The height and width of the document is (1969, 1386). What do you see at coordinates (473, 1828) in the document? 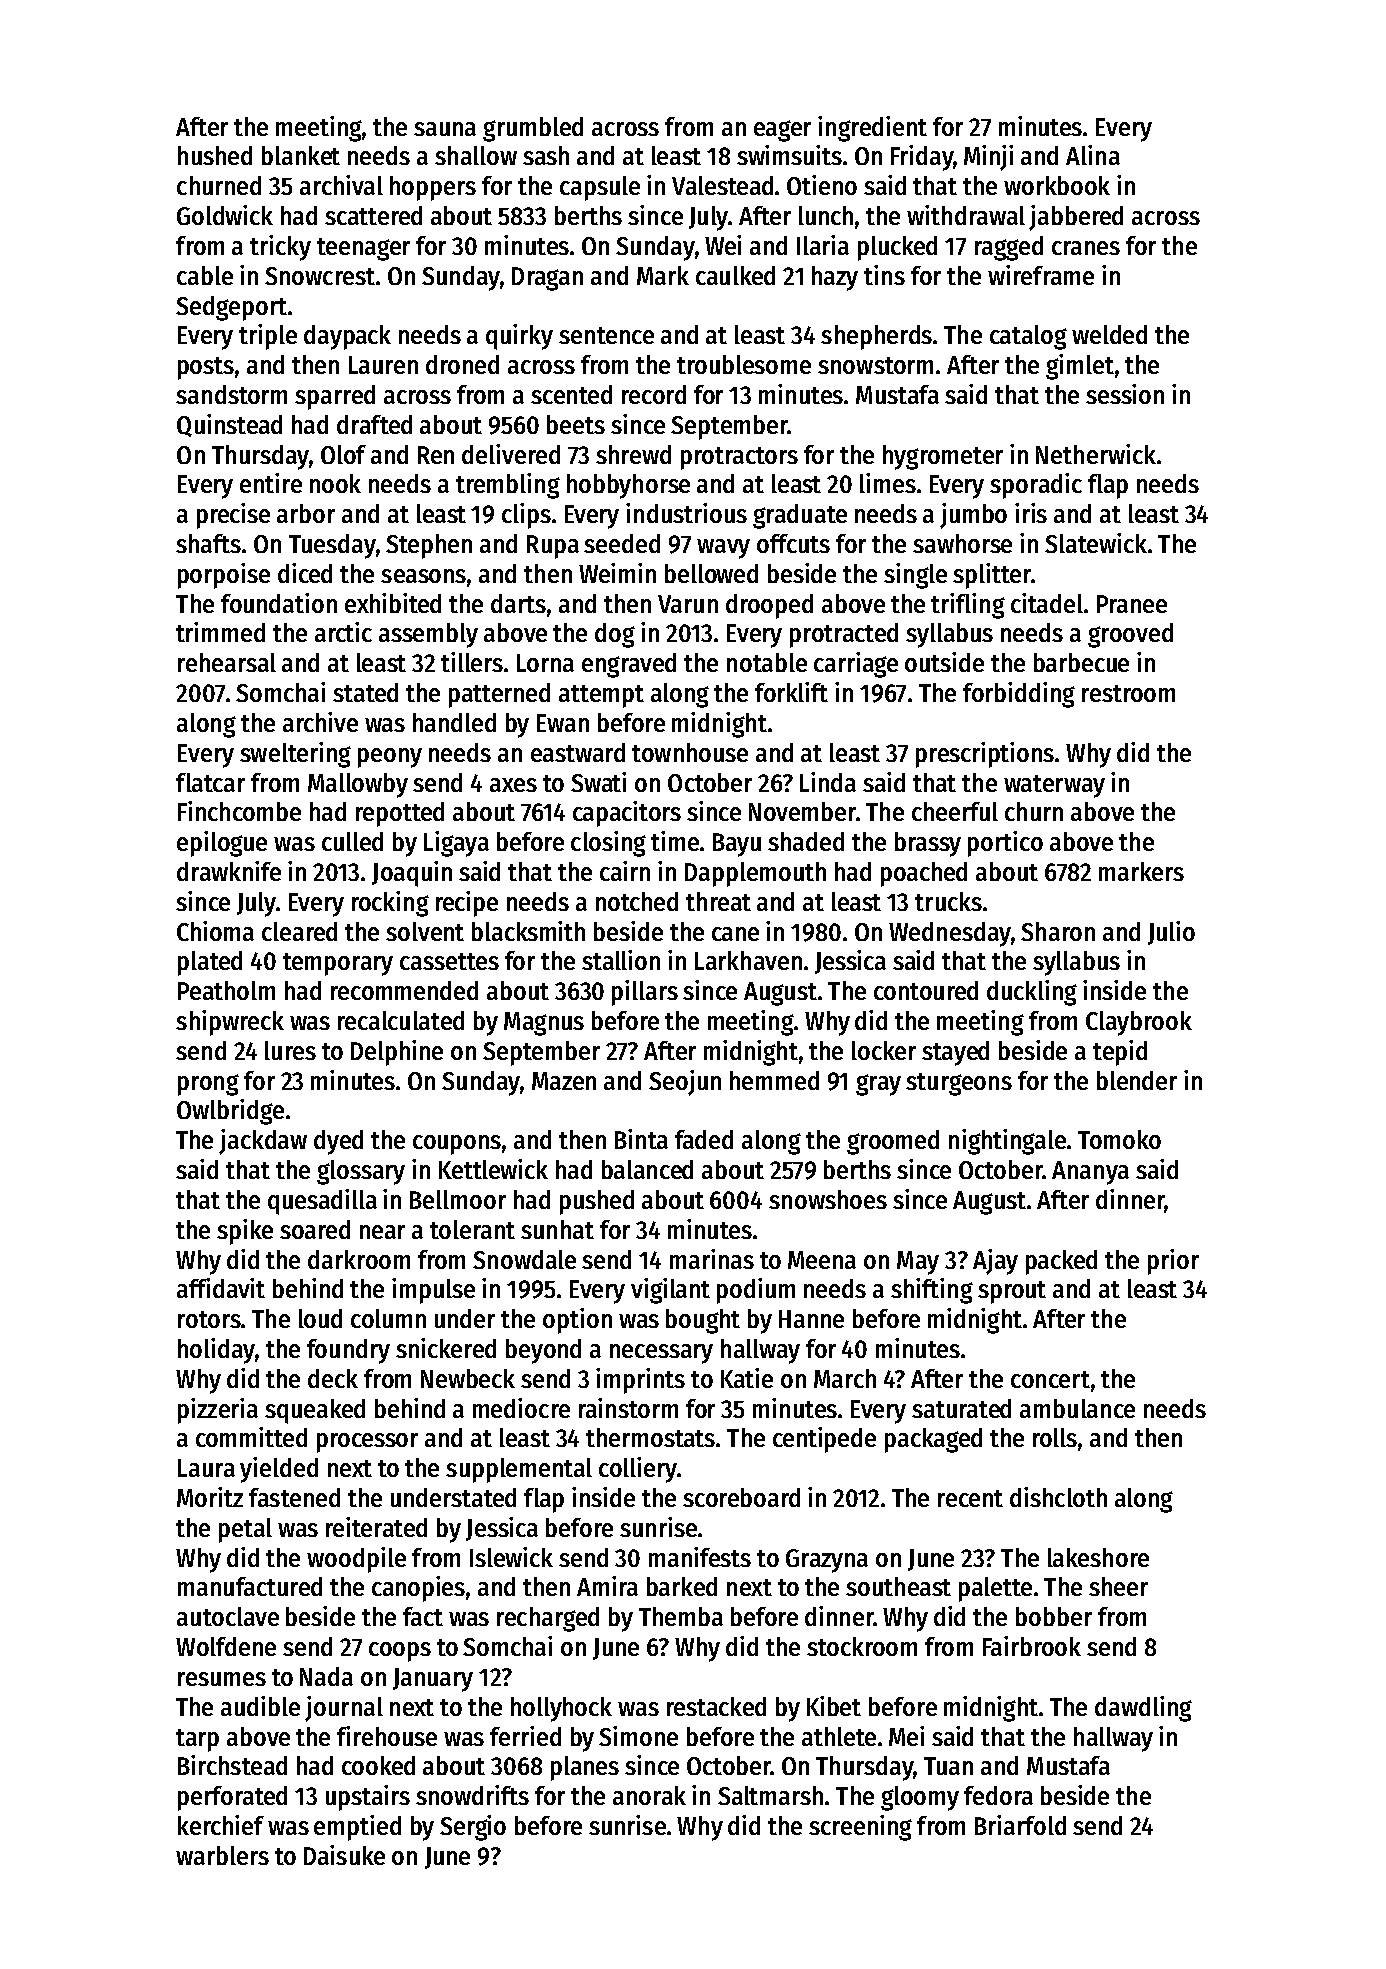
I see `Sergio` at bounding box center [473, 1828].
